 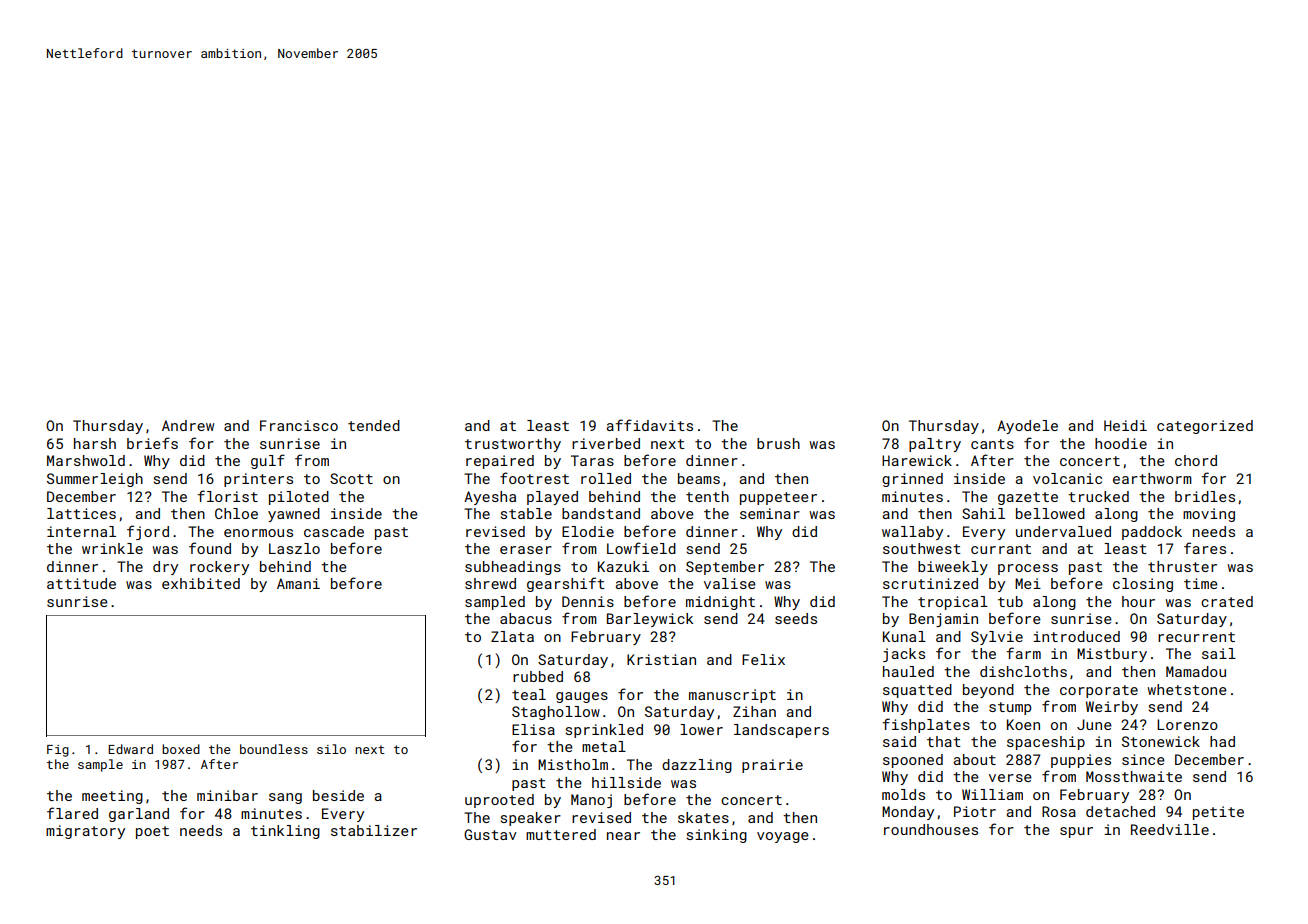 What do you see at coordinates (1227, 601) in the document?
I see `crated` at bounding box center [1227, 601].
